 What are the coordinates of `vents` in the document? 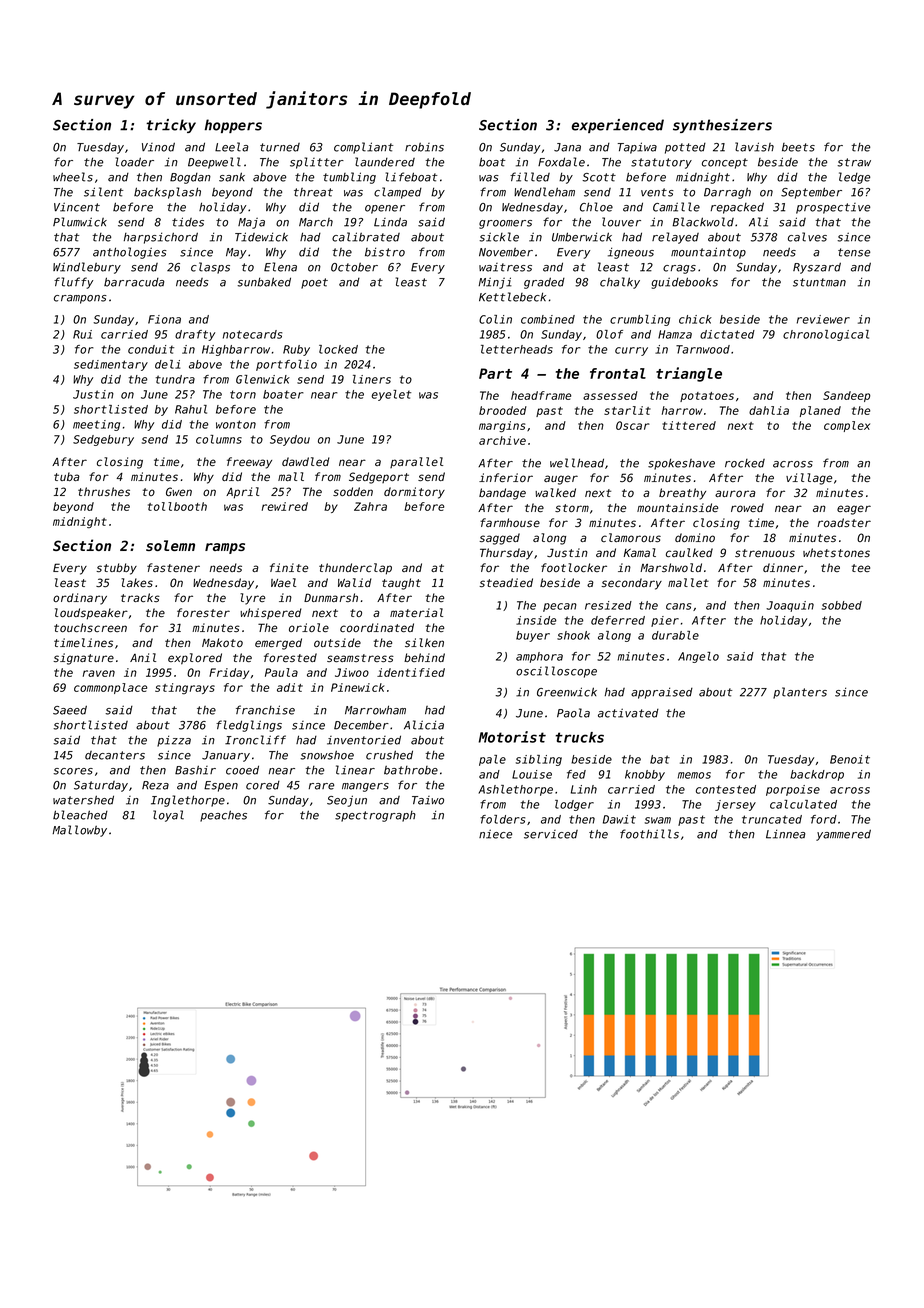 It's located at (657, 192).
